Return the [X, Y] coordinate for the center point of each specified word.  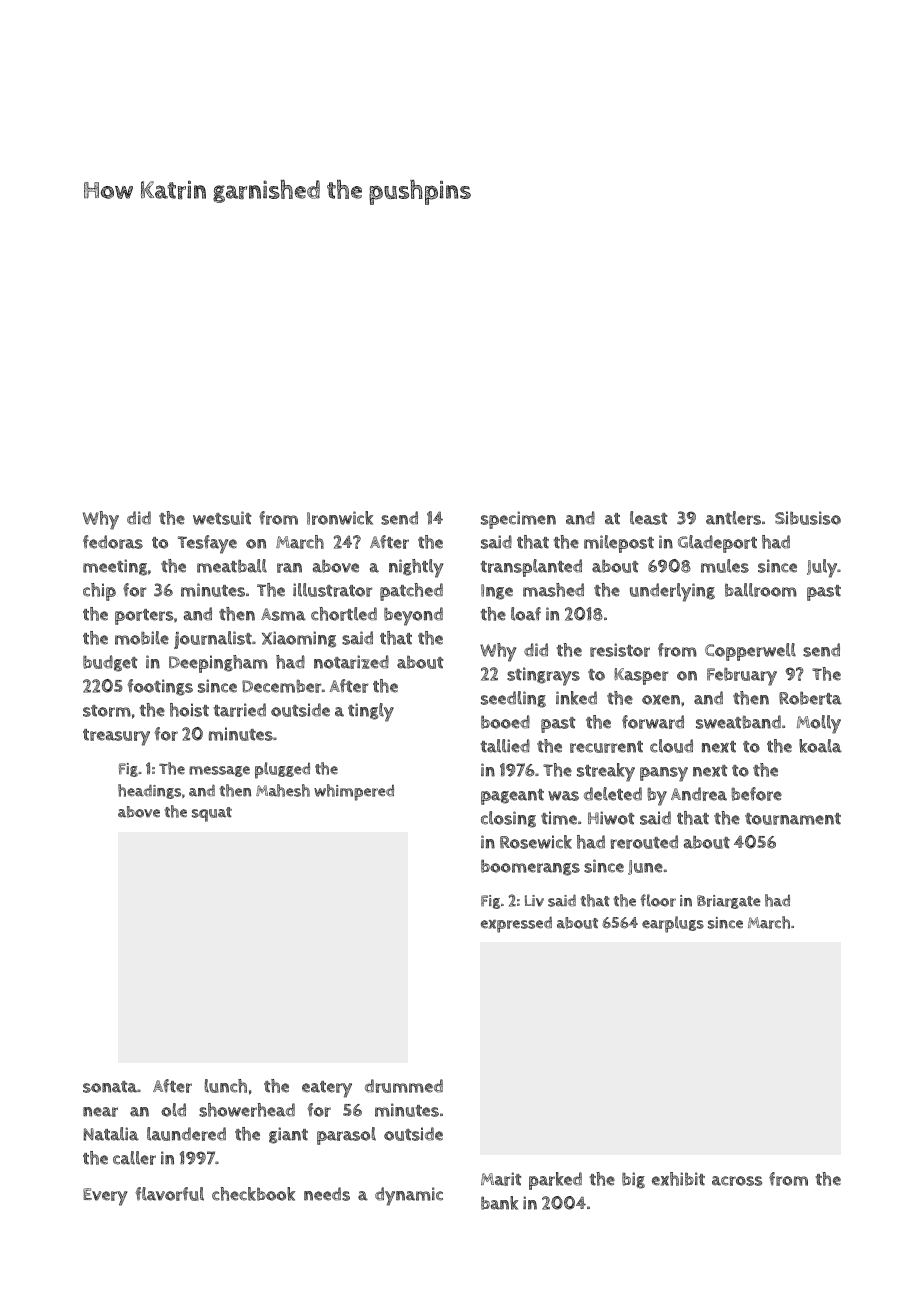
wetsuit [222, 518]
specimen [518, 520]
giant [288, 1135]
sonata [110, 1087]
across [737, 1181]
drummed [404, 1086]
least [648, 518]
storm [107, 711]
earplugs [673, 924]
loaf [526, 614]
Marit [501, 1179]
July [822, 568]
